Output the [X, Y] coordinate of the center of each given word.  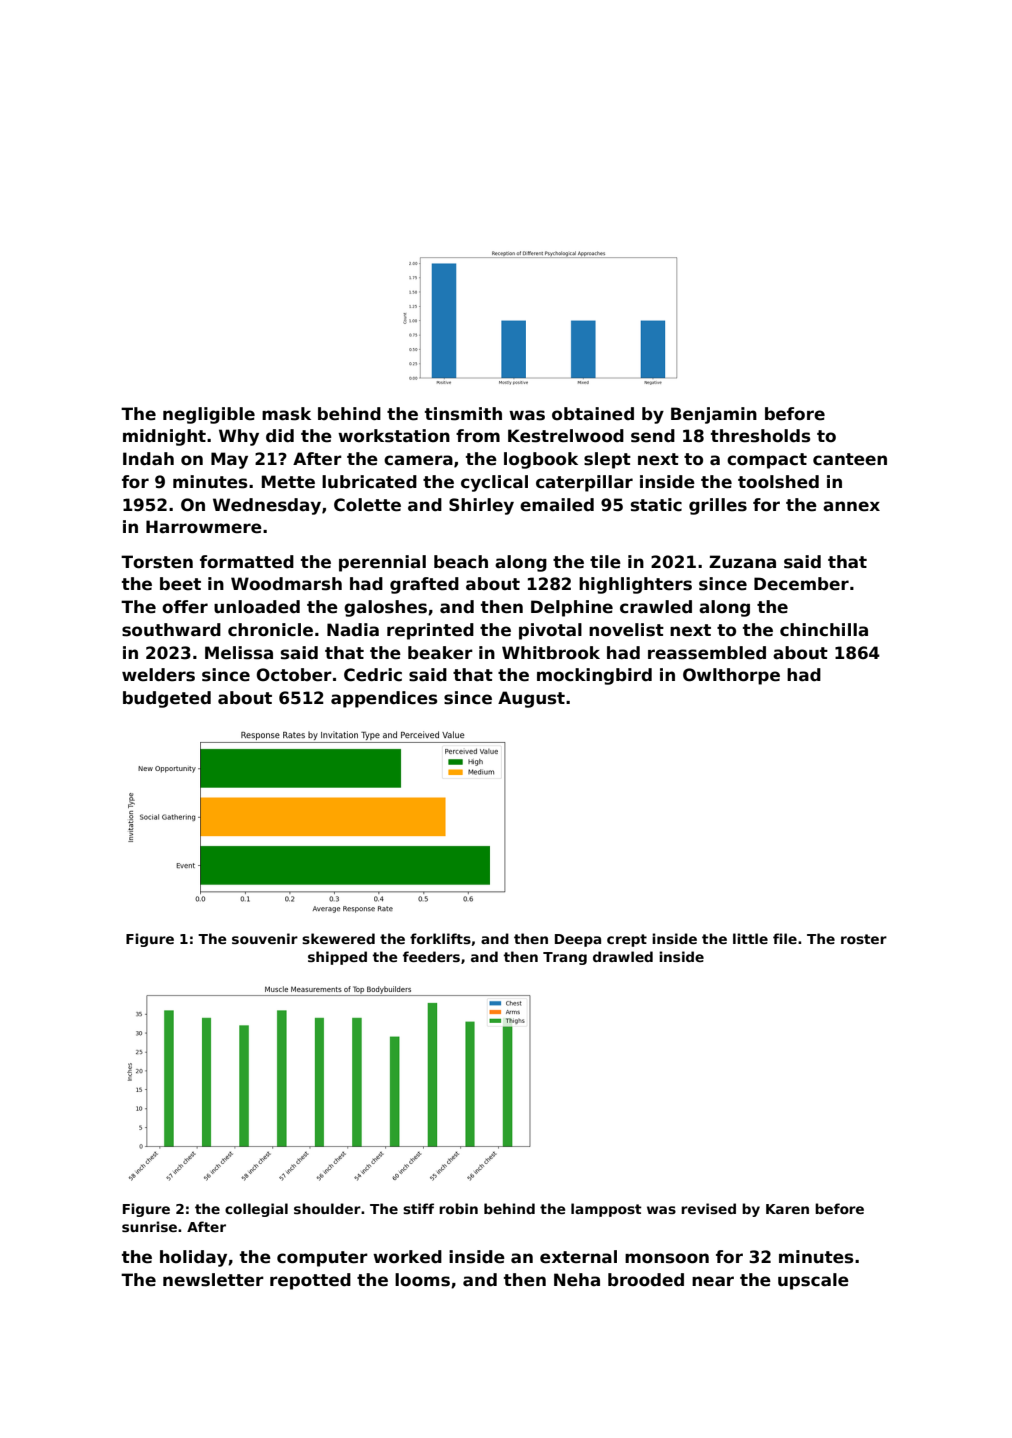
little [750, 938]
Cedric [373, 675]
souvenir [265, 938]
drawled [623, 956]
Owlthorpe [731, 676]
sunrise [149, 1226]
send [653, 436]
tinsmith [463, 414]
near [713, 1281]
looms [422, 1280]
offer [185, 607]
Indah [148, 459]
